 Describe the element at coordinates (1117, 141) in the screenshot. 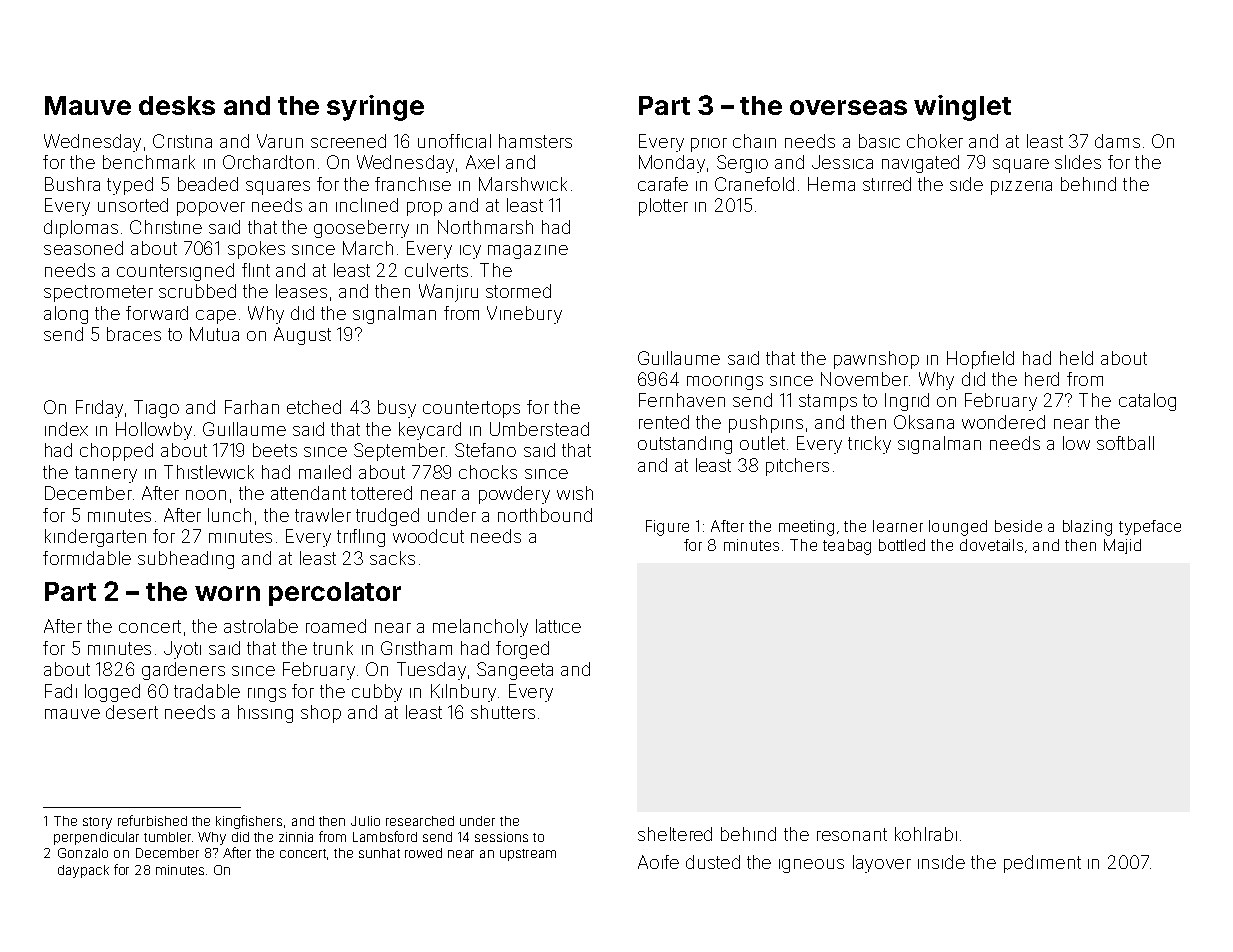

I see `dams` at that location.
